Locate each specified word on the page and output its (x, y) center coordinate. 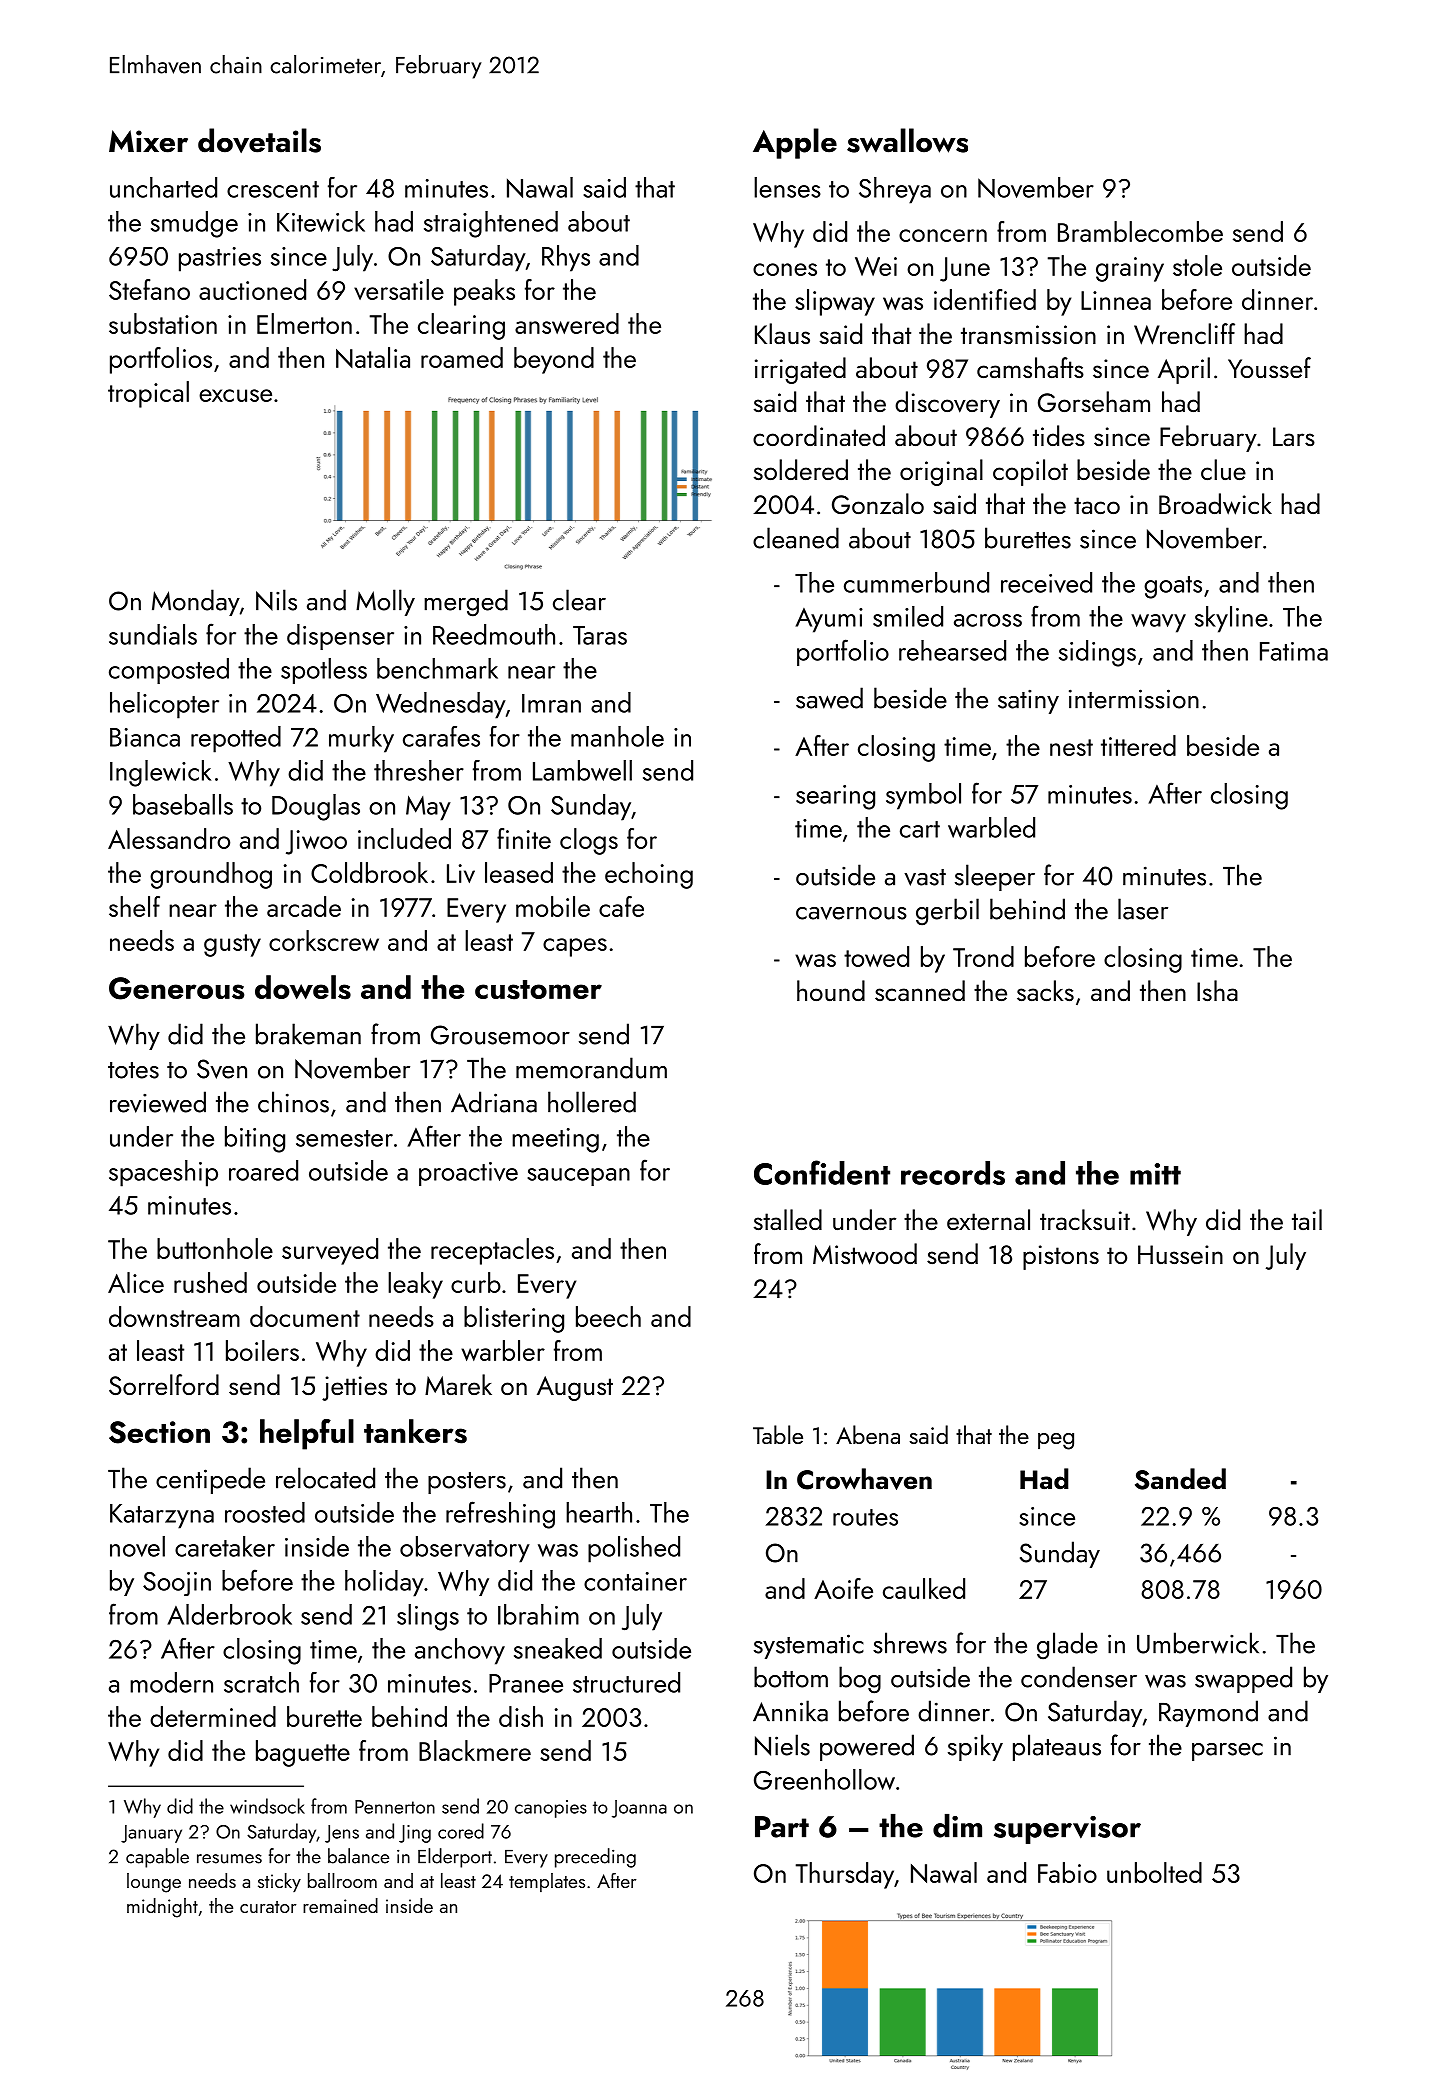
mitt (1155, 1174)
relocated (325, 1478)
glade (1067, 1646)
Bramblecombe (1140, 231)
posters (467, 1483)
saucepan (578, 1177)
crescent (273, 189)
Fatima (1294, 651)
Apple (795, 143)
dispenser (340, 637)
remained (340, 1905)
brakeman (308, 1034)
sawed (829, 698)
